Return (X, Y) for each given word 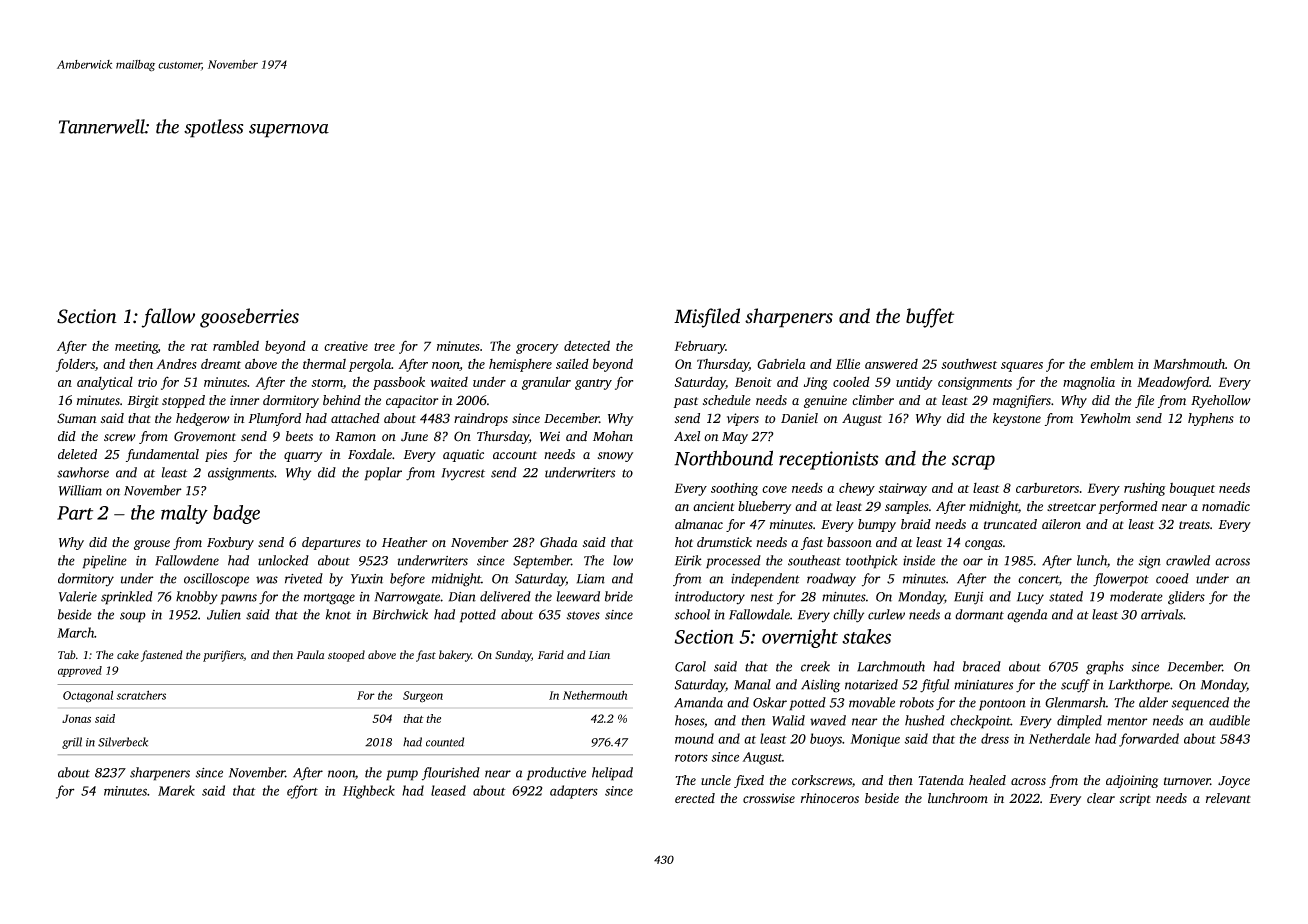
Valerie (78, 596)
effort (302, 792)
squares (1022, 367)
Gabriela (781, 363)
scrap (973, 462)
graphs (1105, 668)
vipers (743, 419)
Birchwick (400, 614)
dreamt (221, 363)
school (692, 614)
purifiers (223, 656)
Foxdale (370, 454)
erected (695, 798)
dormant (979, 614)
